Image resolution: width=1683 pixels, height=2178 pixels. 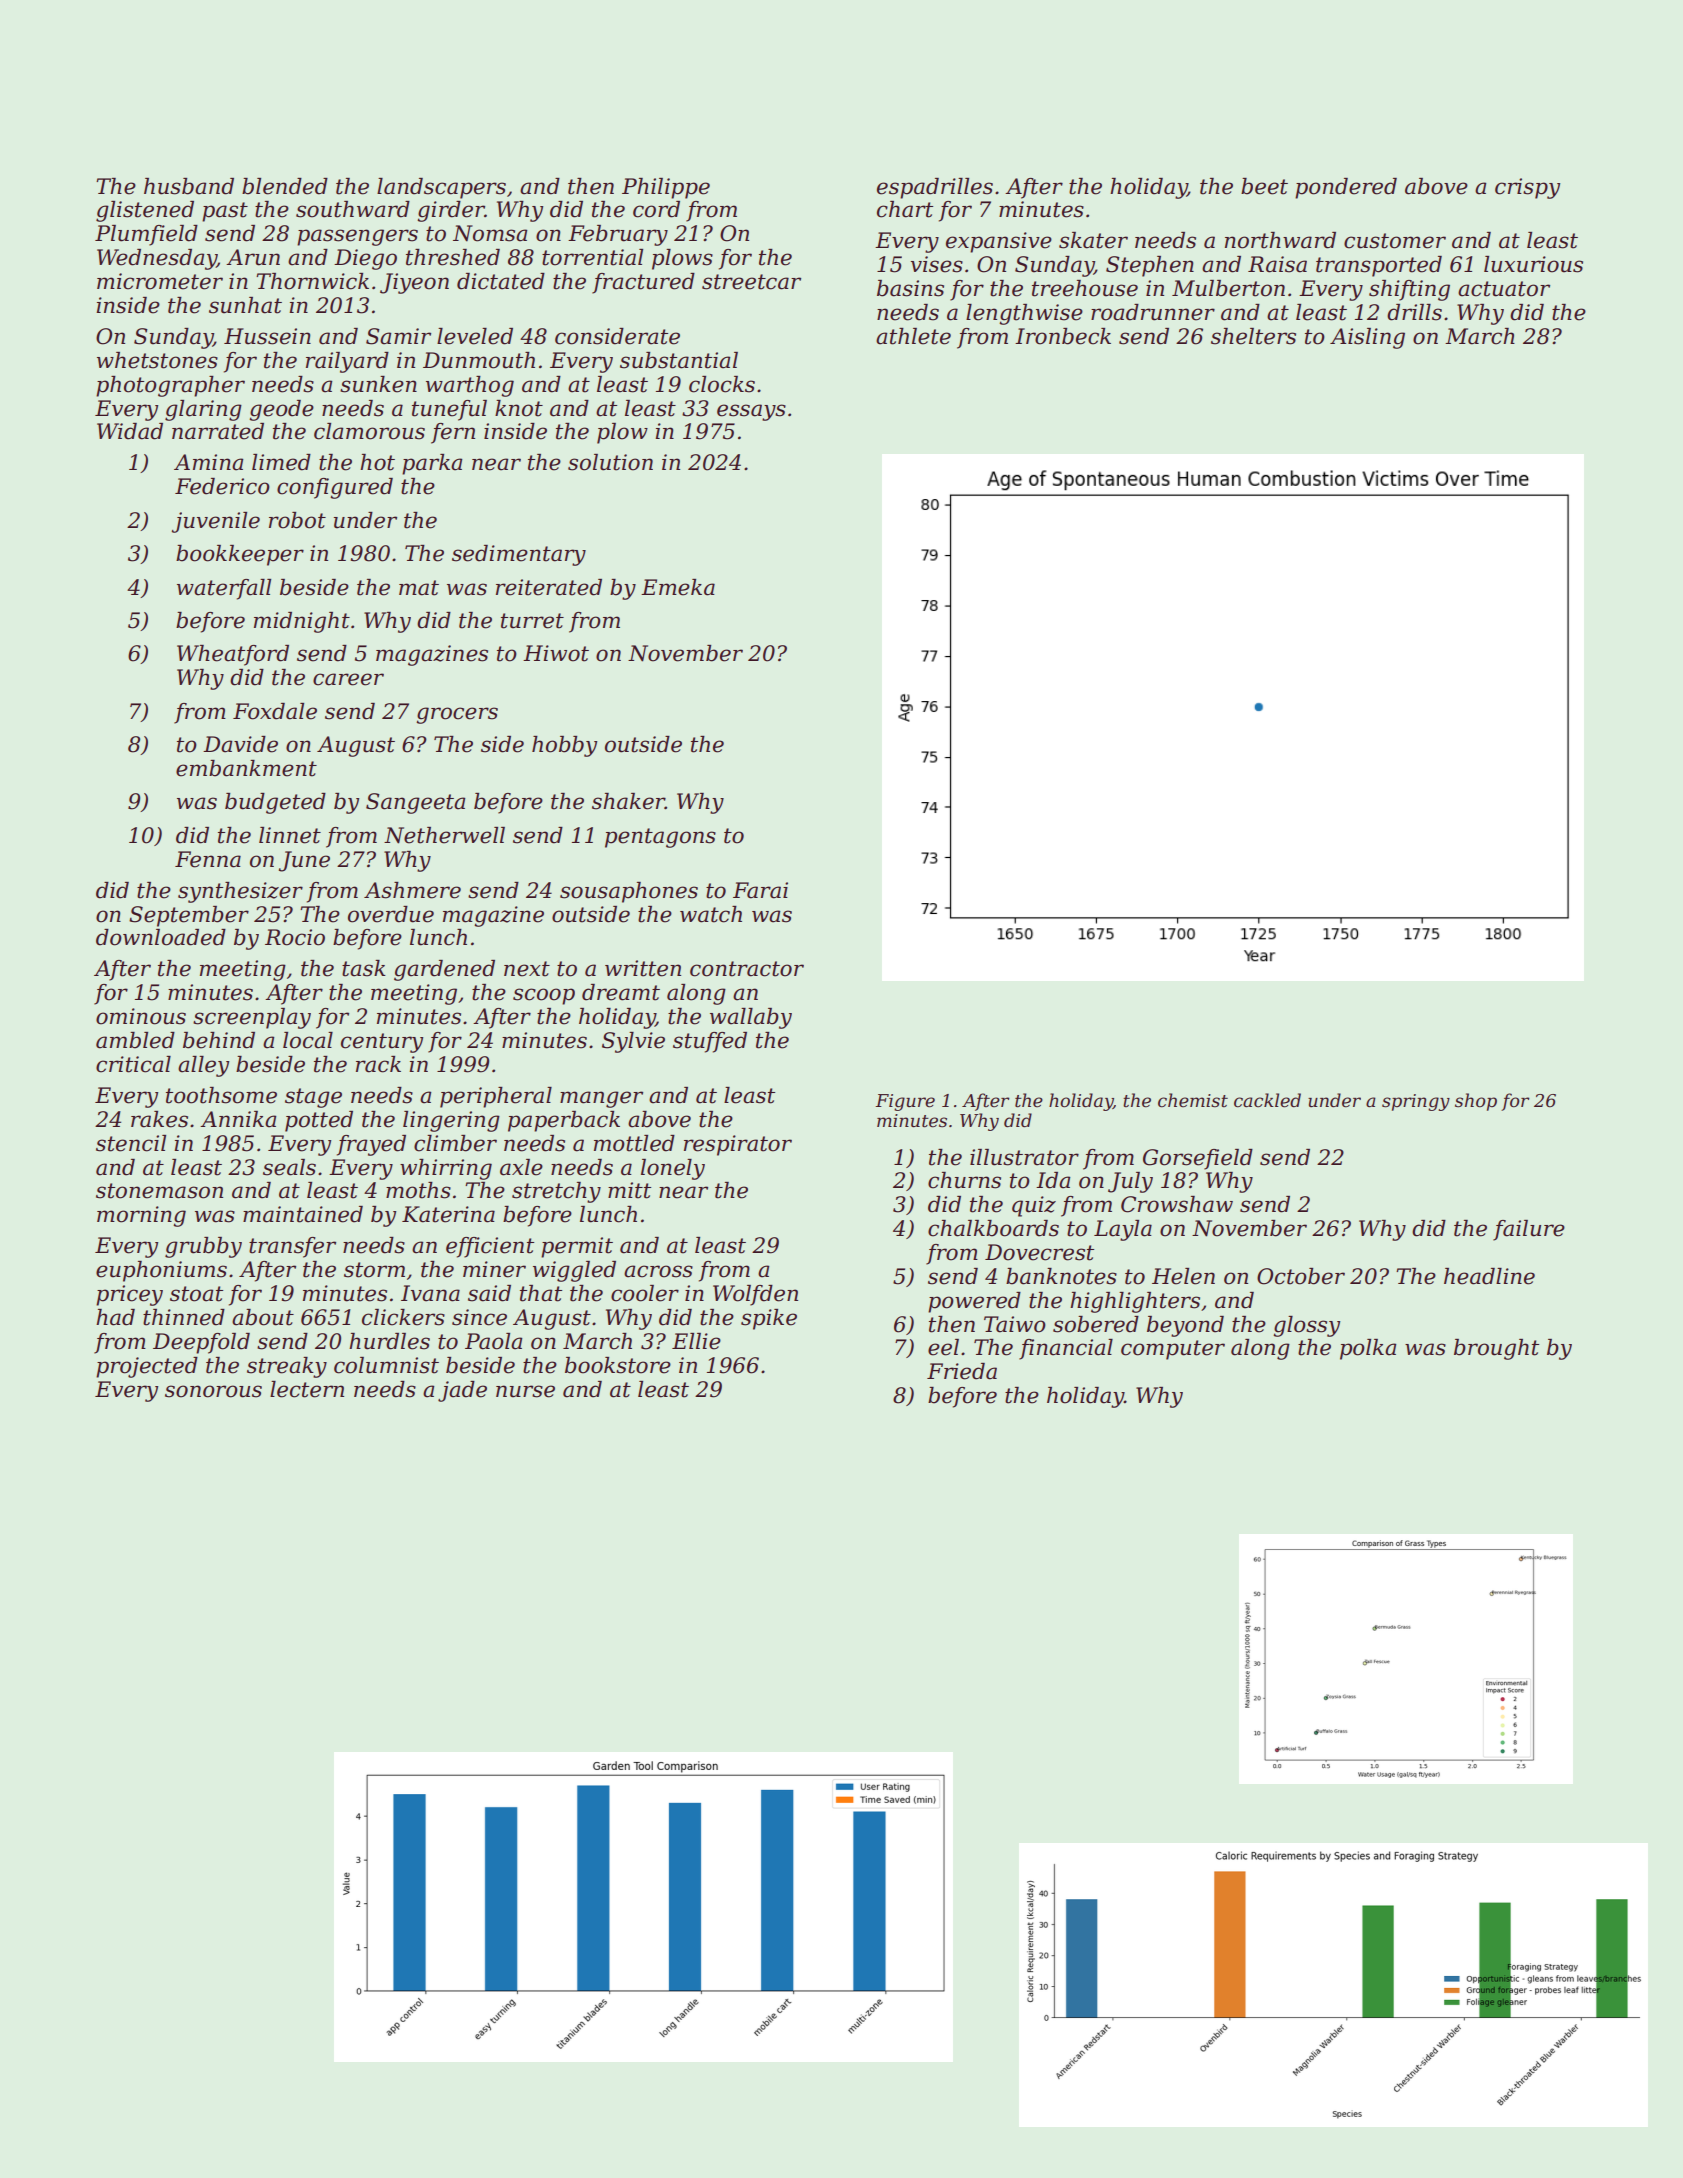 What do you see at coordinates (1063, 336) in the image?
I see `Ironbeck` at bounding box center [1063, 336].
